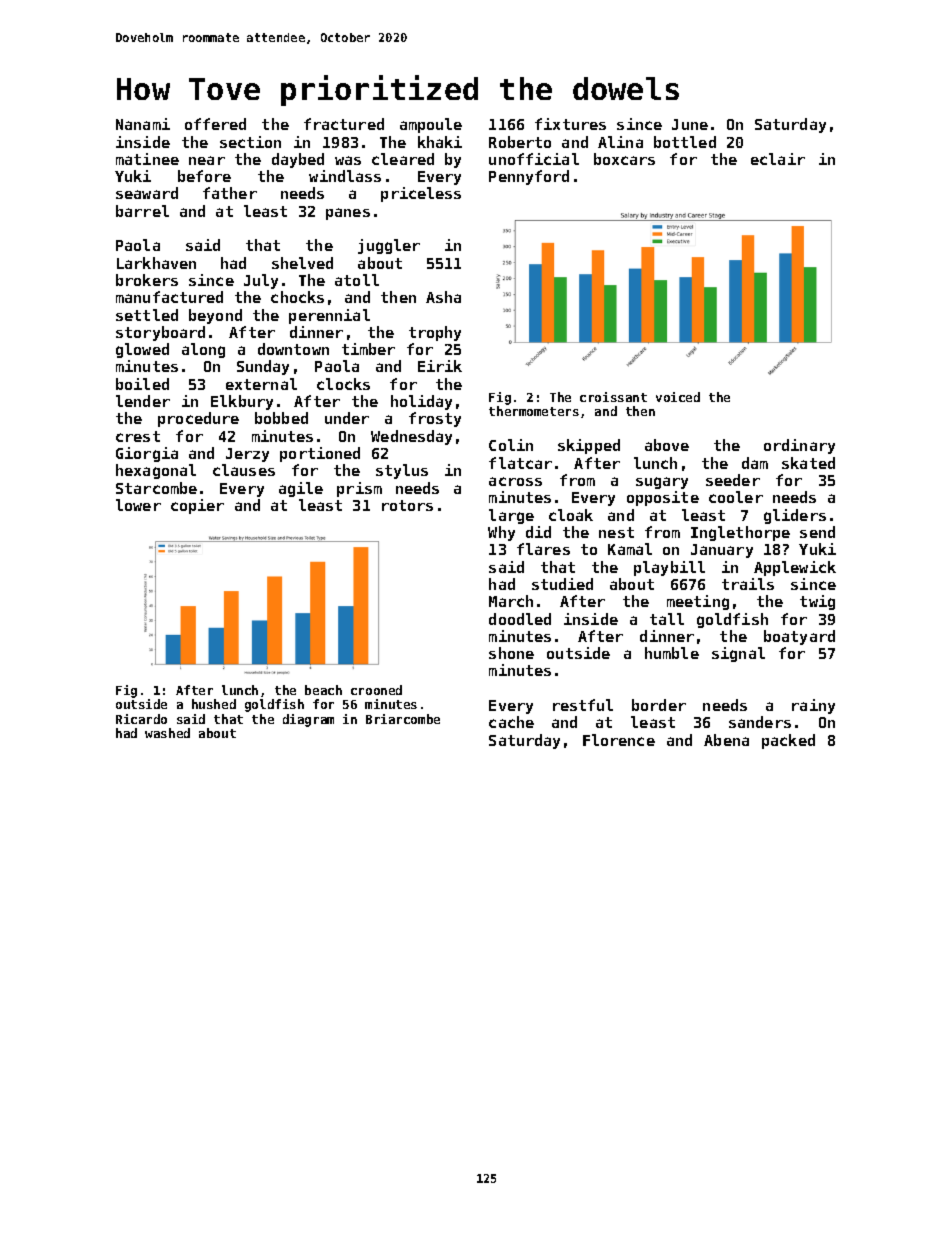 This page has height=1233, width=952. I want to click on Florence, so click(619, 740).
